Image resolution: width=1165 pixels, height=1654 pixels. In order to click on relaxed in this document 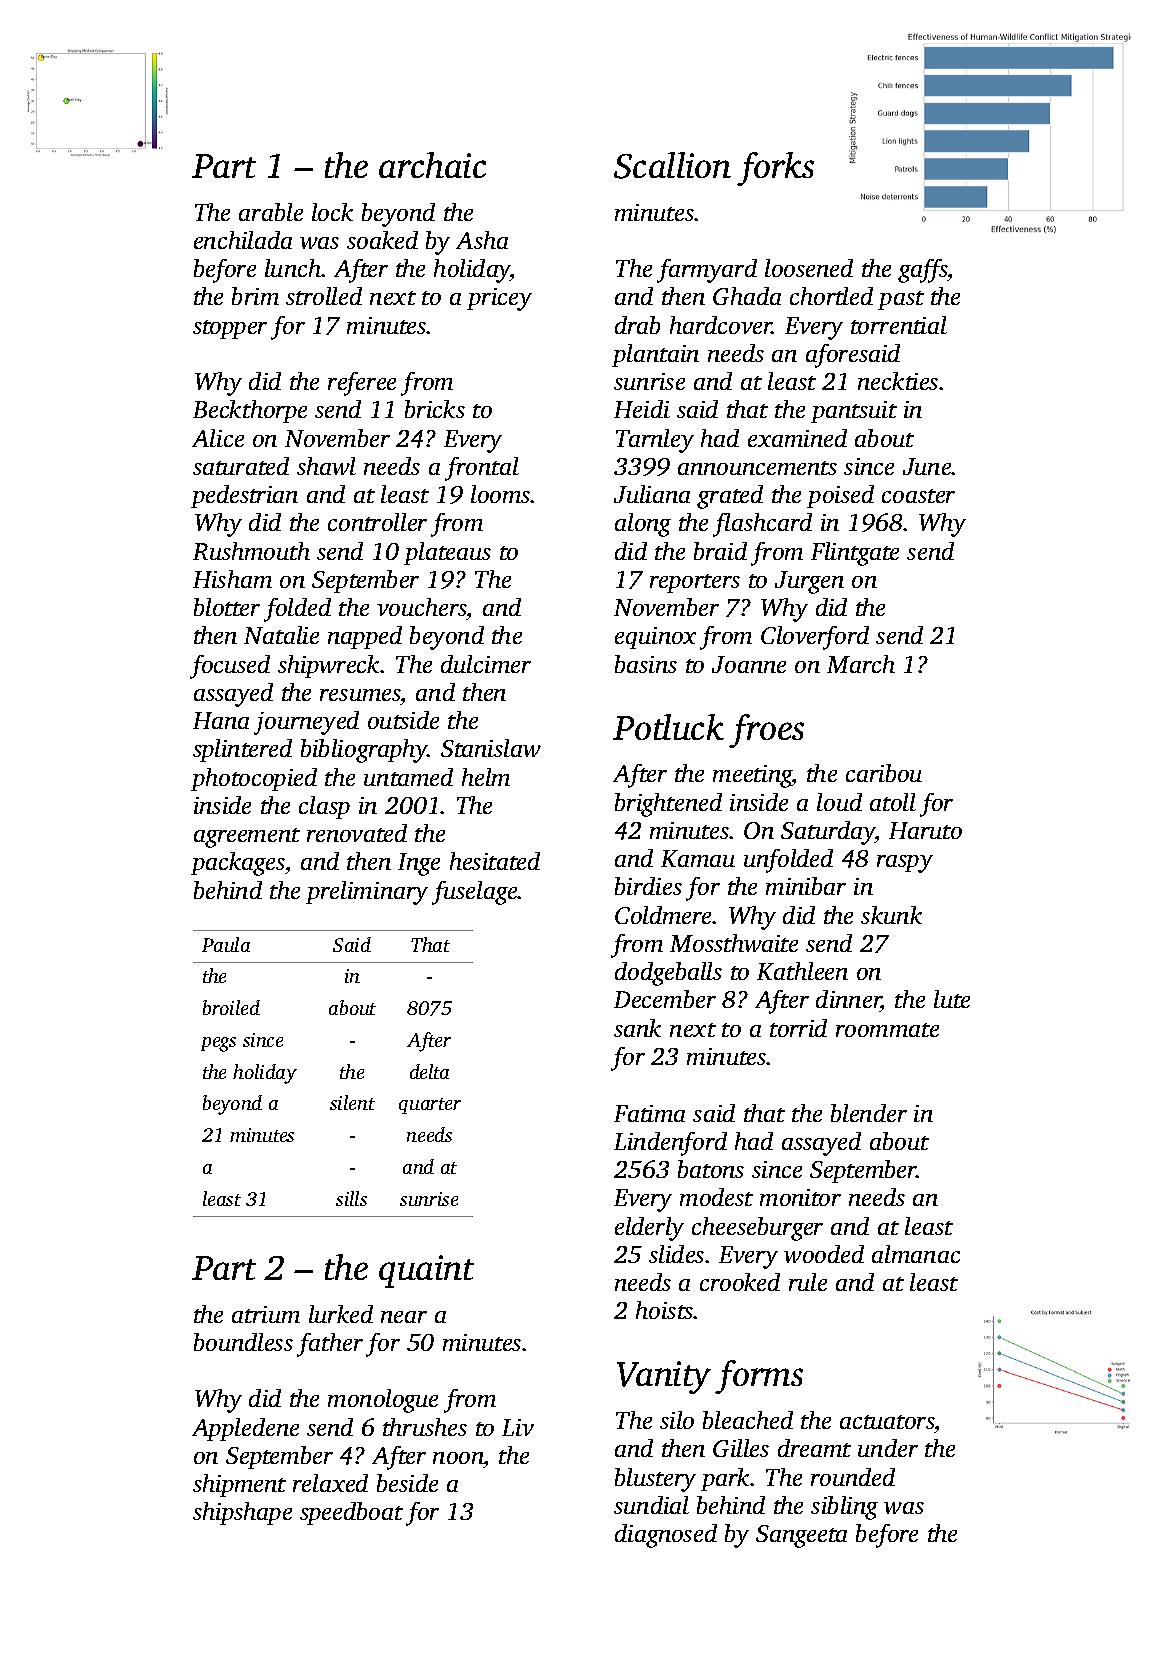, I will do `click(330, 1483)`.
